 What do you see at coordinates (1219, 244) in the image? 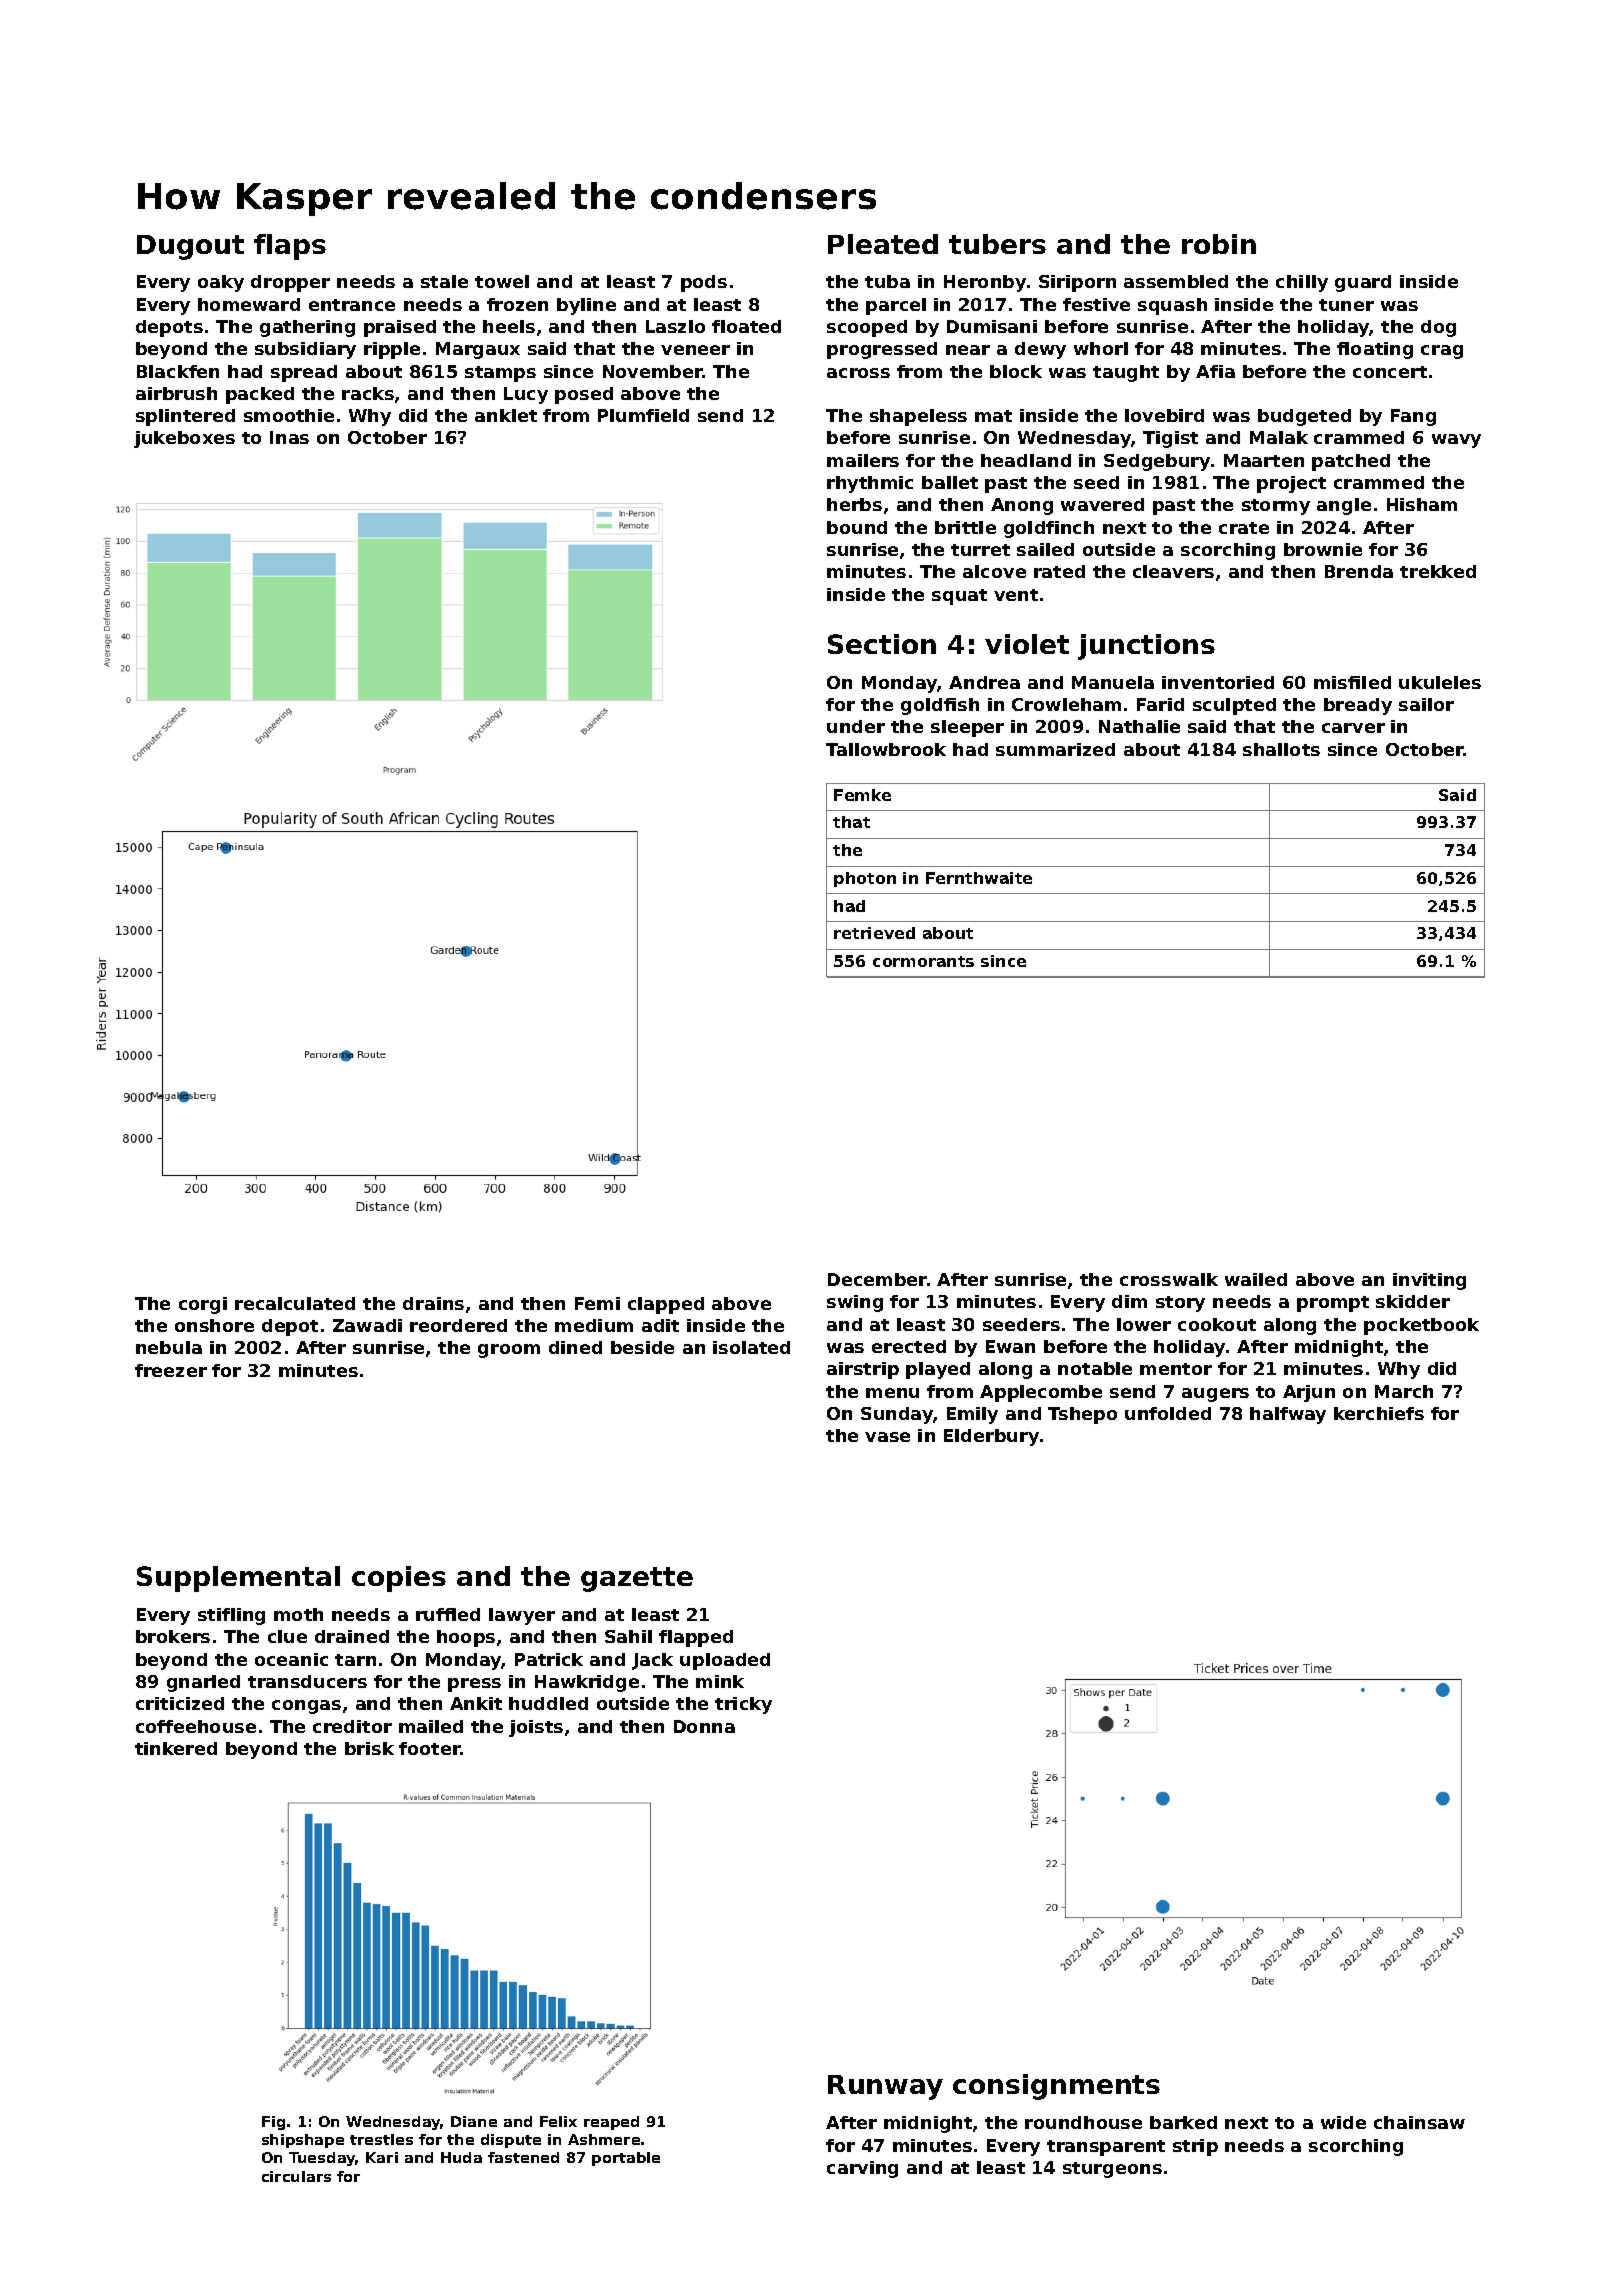
I see `robin` at bounding box center [1219, 244].
